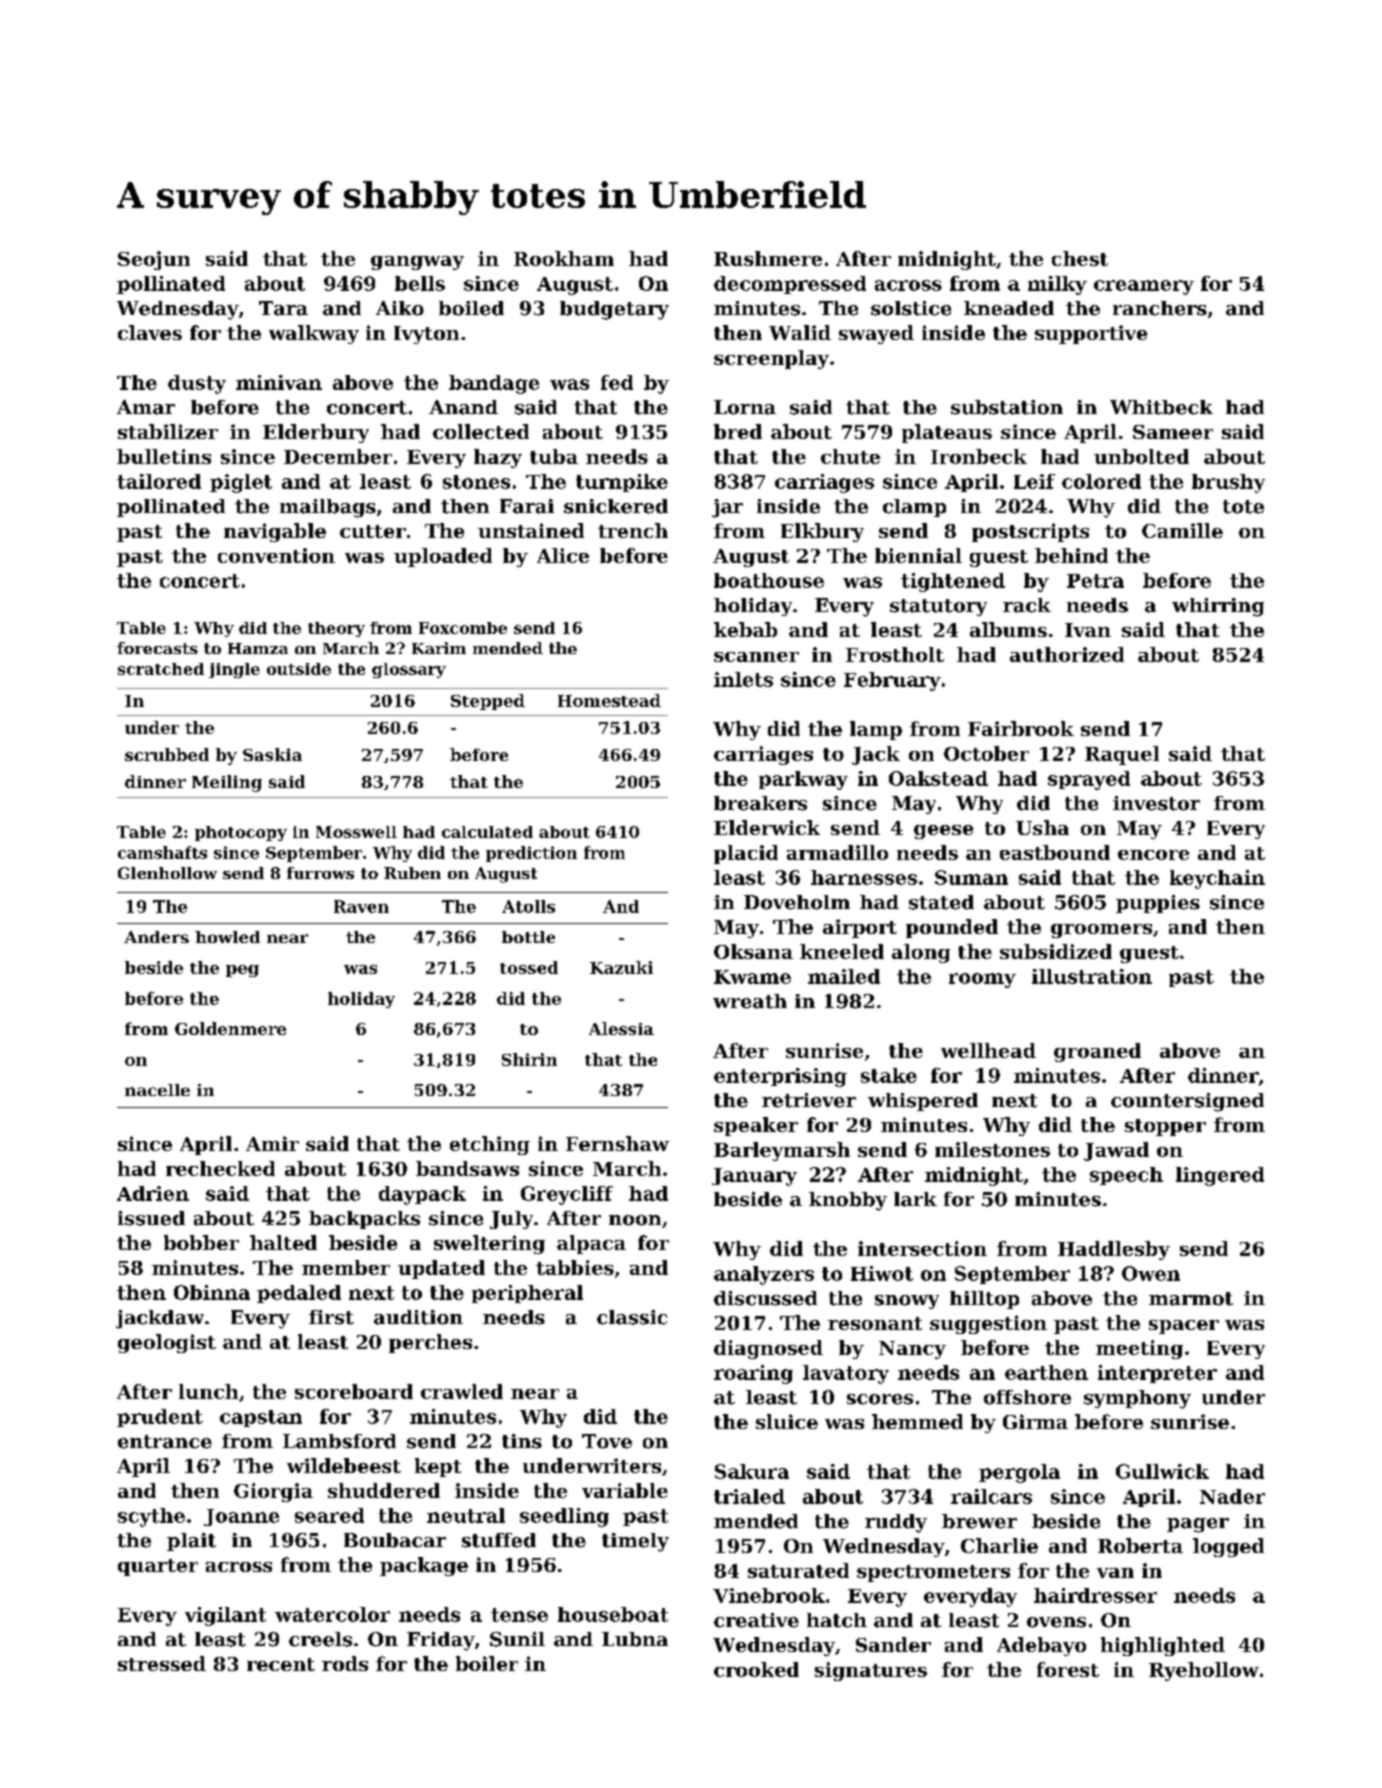  What do you see at coordinates (241, 833) in the document?
I see `photocopy` at bounding box center [241, 833].
